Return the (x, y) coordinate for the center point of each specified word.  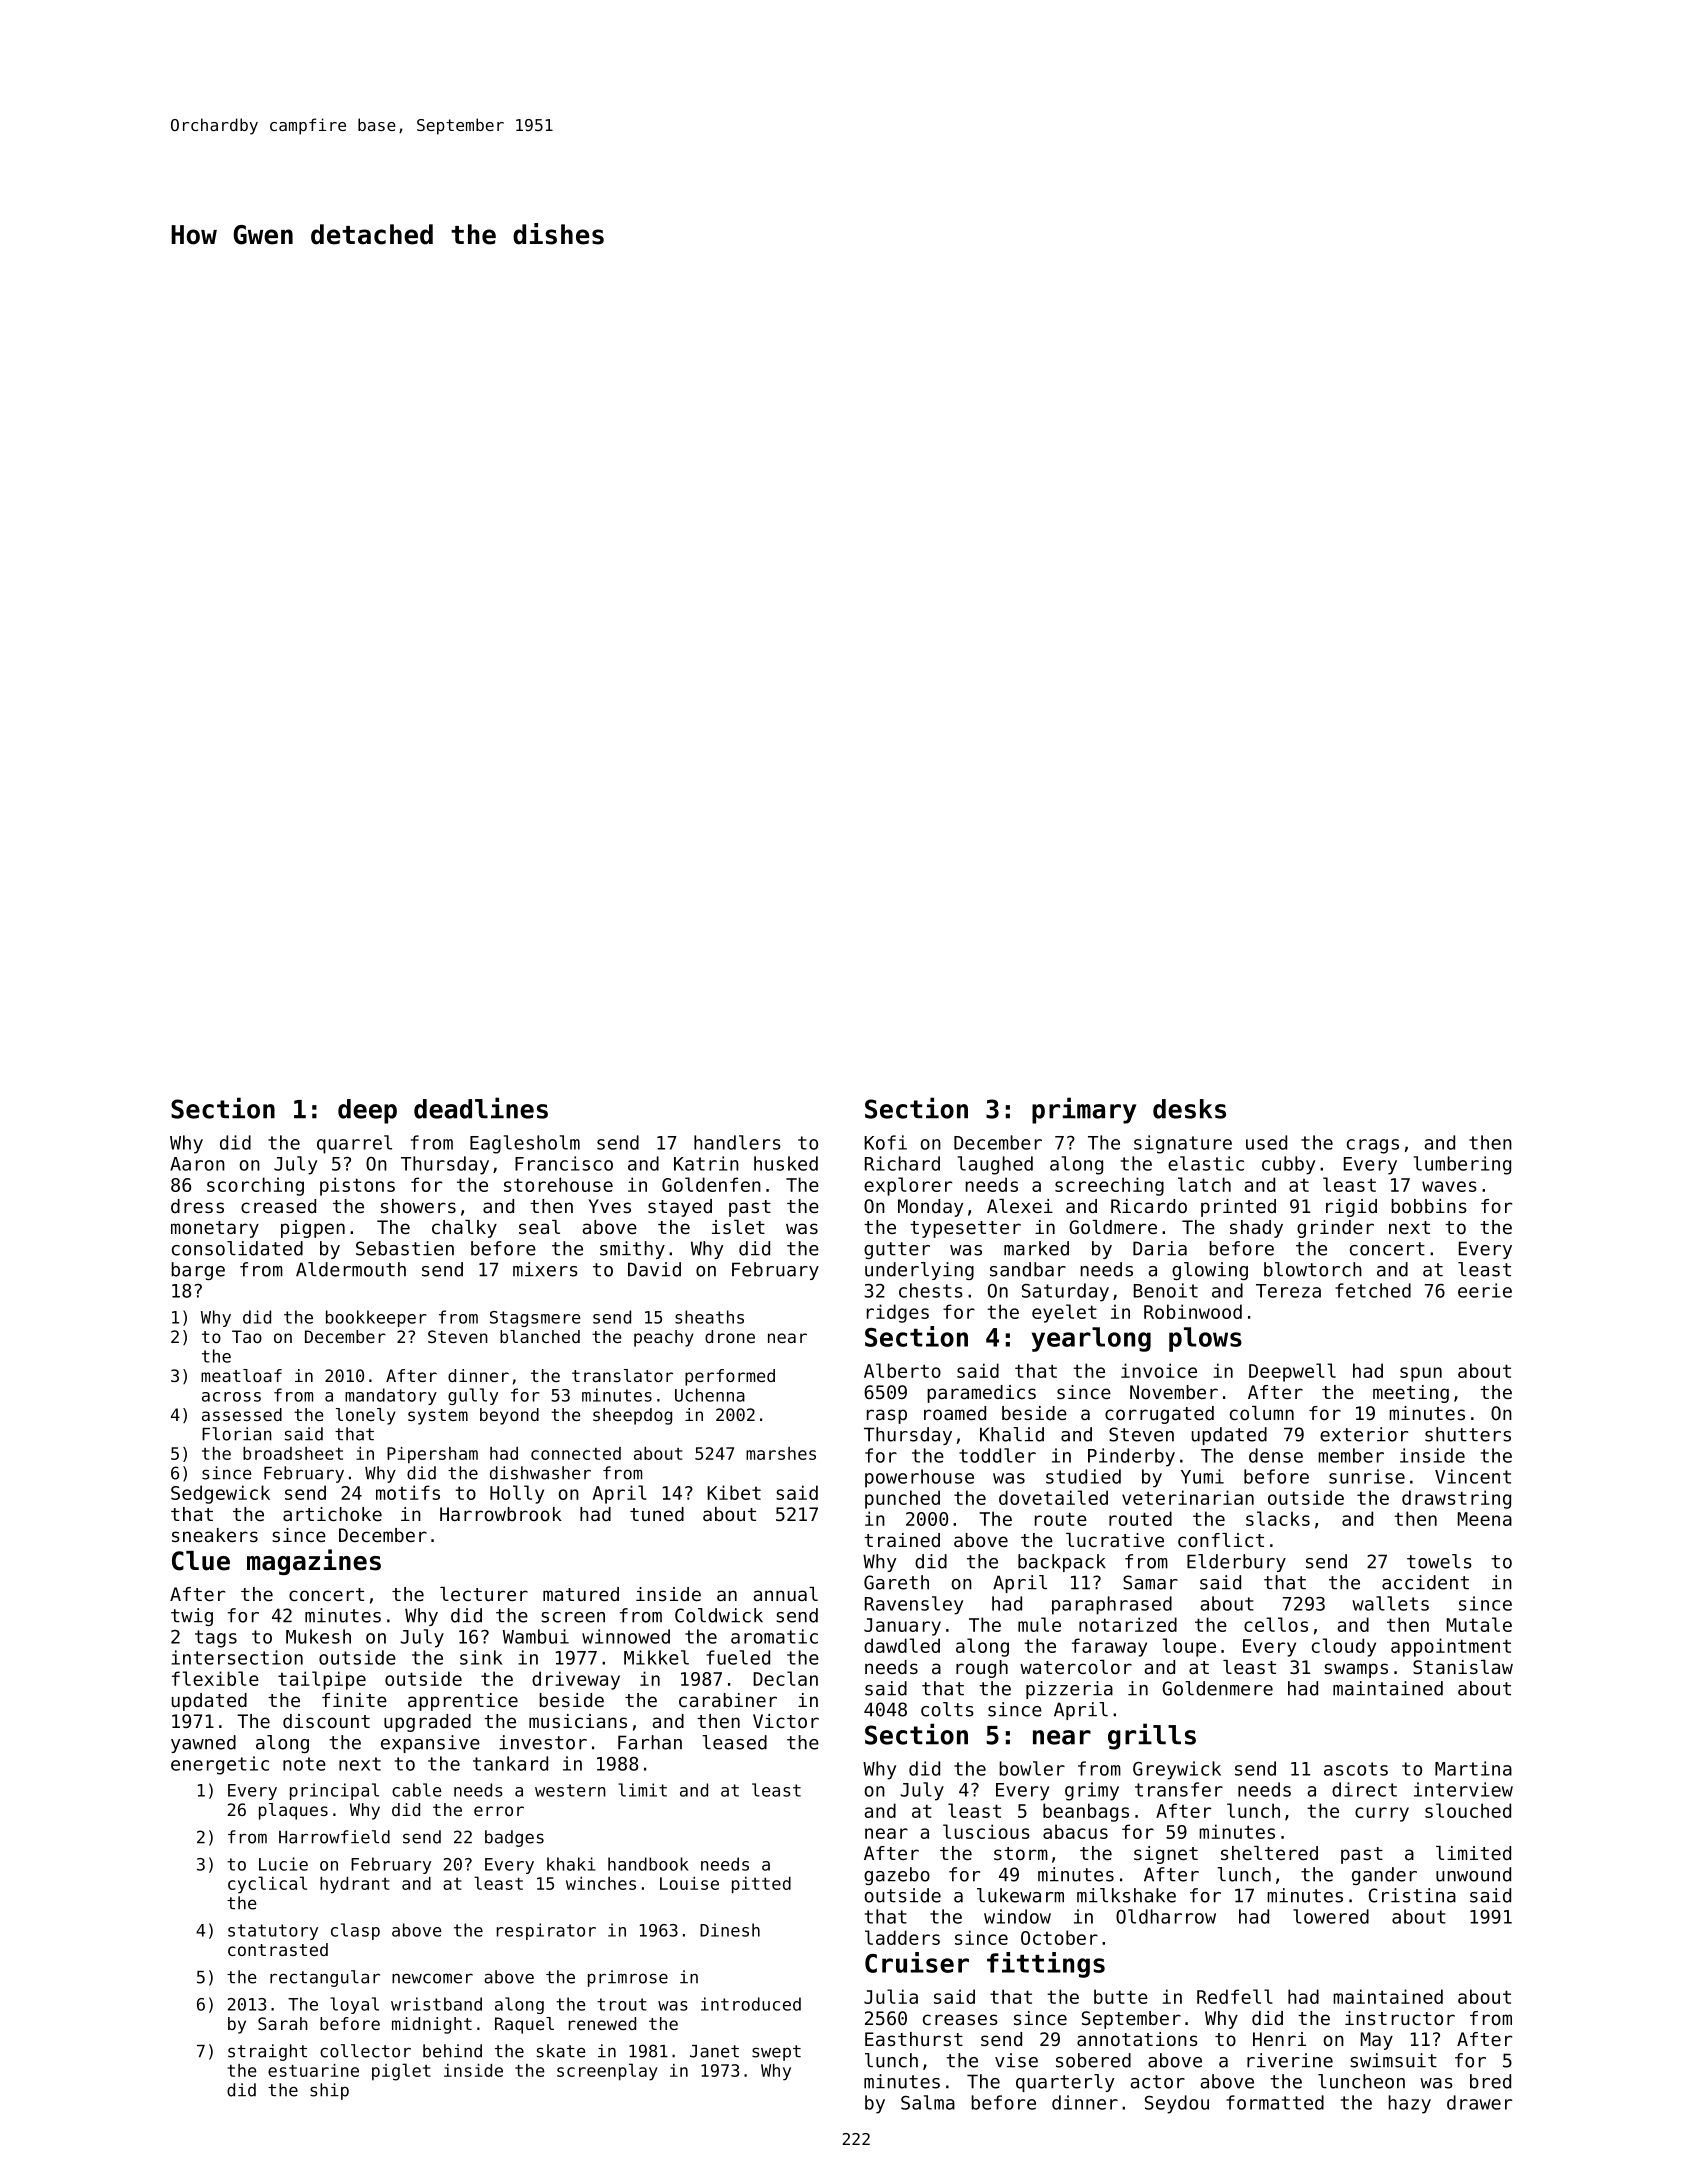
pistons (357, 1186)
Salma (928, 2102)
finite (354, 1700)
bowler (1032, 1768)
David (654, 1269)
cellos (1276, 1624)
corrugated (1159, 1415)
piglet (401, 2072)
